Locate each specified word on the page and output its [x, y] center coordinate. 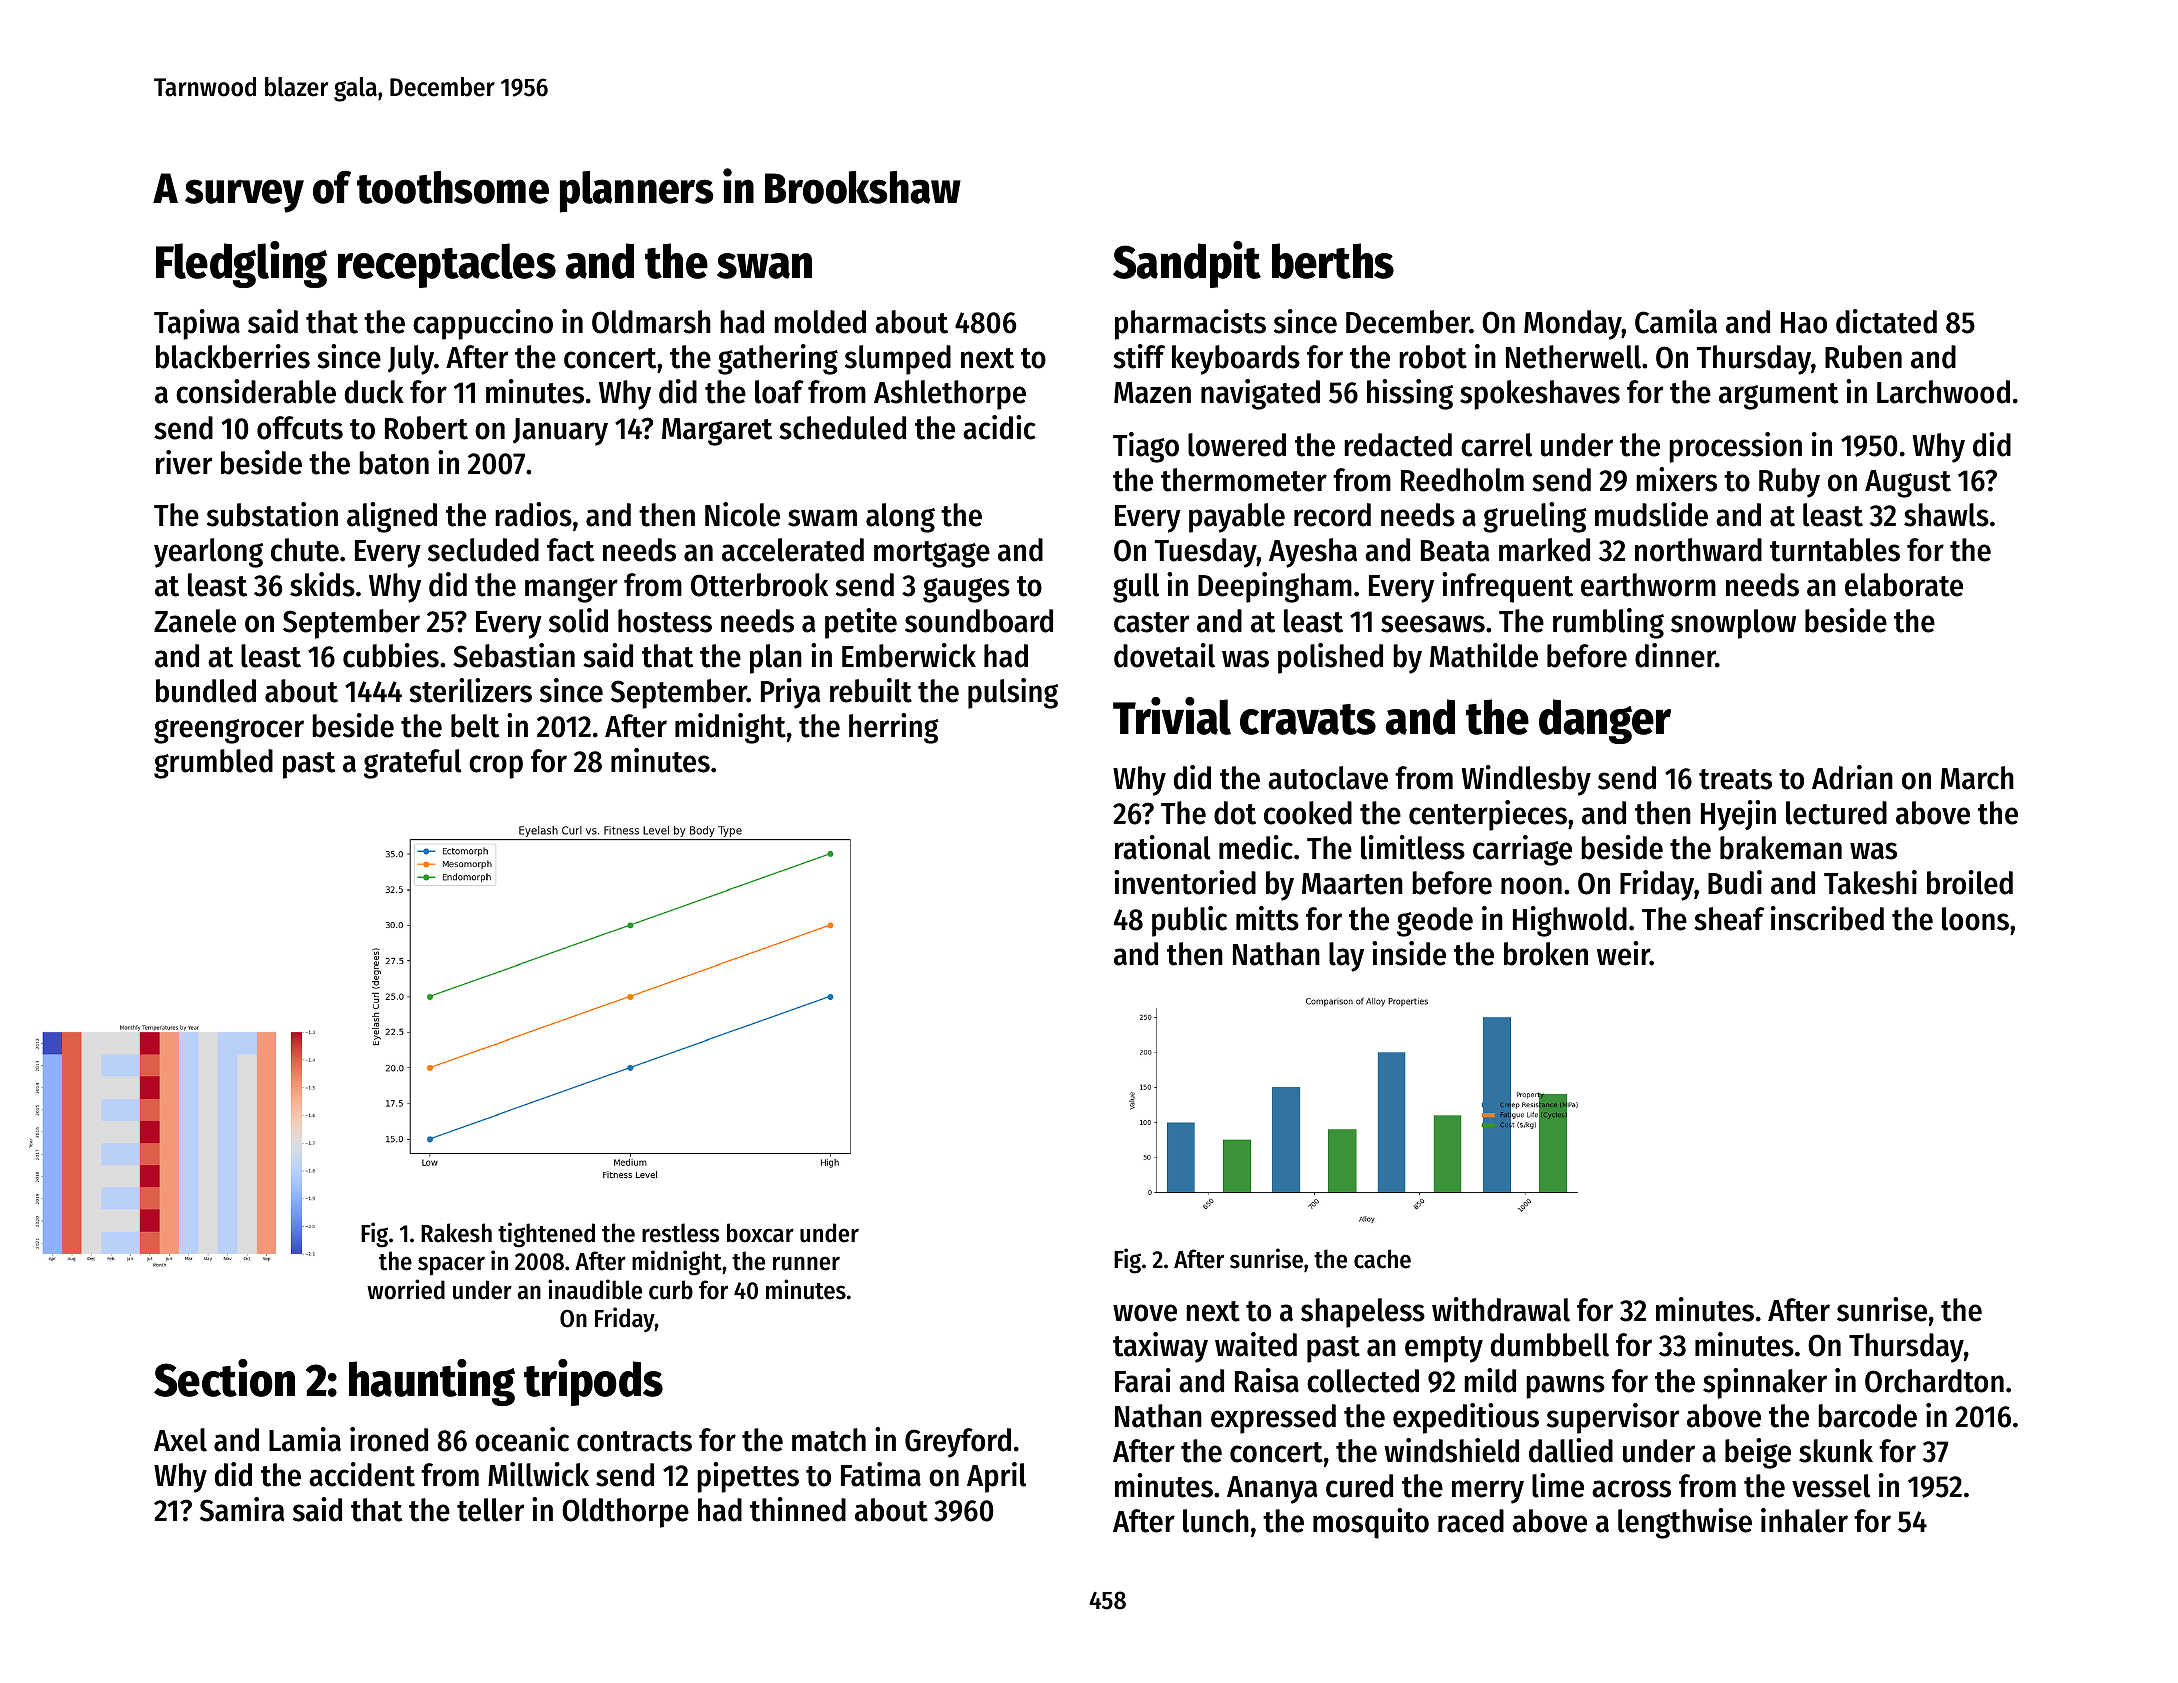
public [1189, 921]
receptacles [447, 265]
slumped [898, 360]
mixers [1676, 479]
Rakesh [456, 1233]
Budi [1735, 882]
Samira [242, 1509]
